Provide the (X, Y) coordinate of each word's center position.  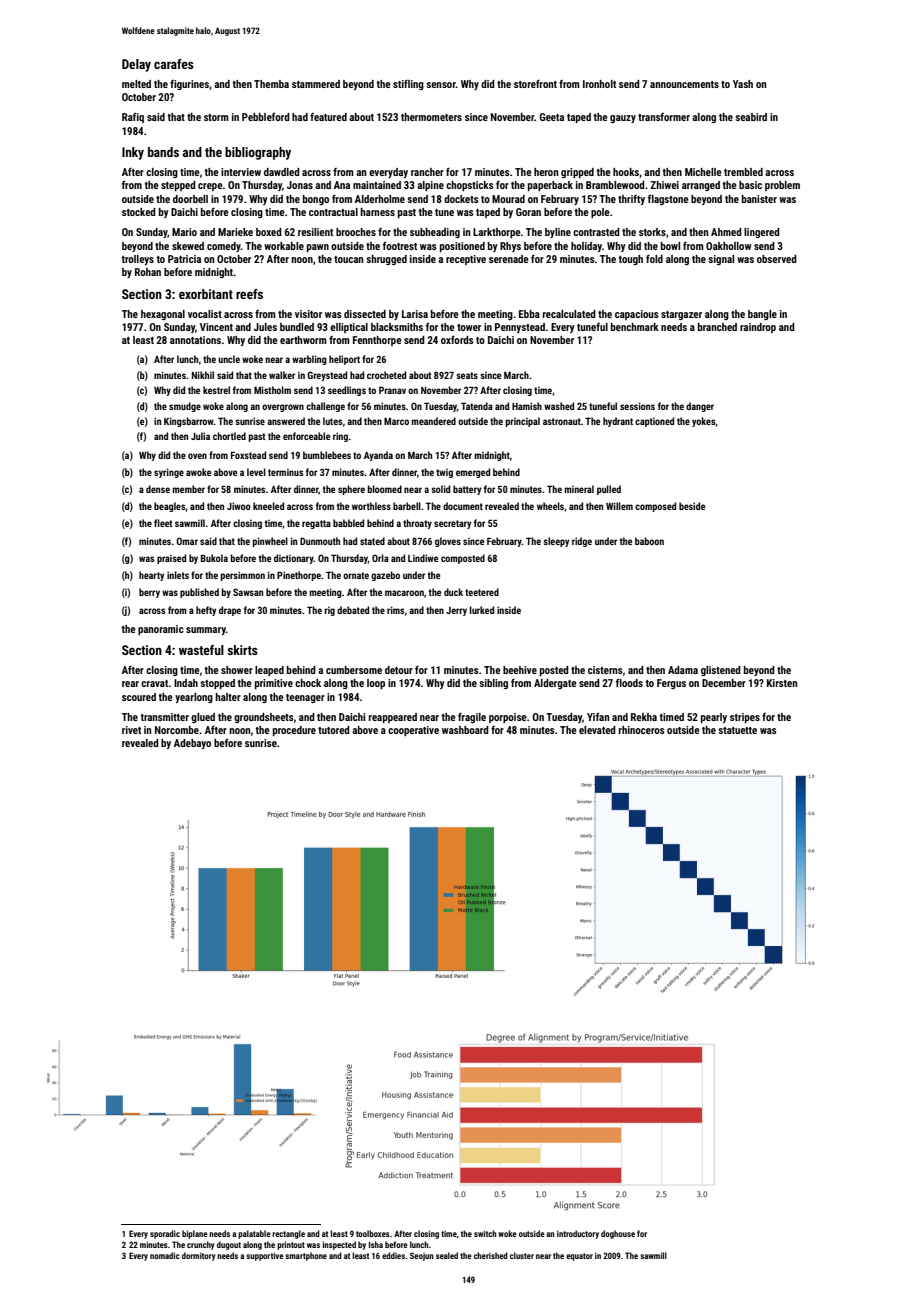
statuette (737, 730)
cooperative (413, 731)
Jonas (300, 185)
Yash (743, 84)
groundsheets (264, 718)
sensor (441, 85)
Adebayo (192, 744)
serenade (509, 259)
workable (284, 246)
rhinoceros (642, 730)
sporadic (165, 1234)
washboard (465, 730)
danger (700, 407)
